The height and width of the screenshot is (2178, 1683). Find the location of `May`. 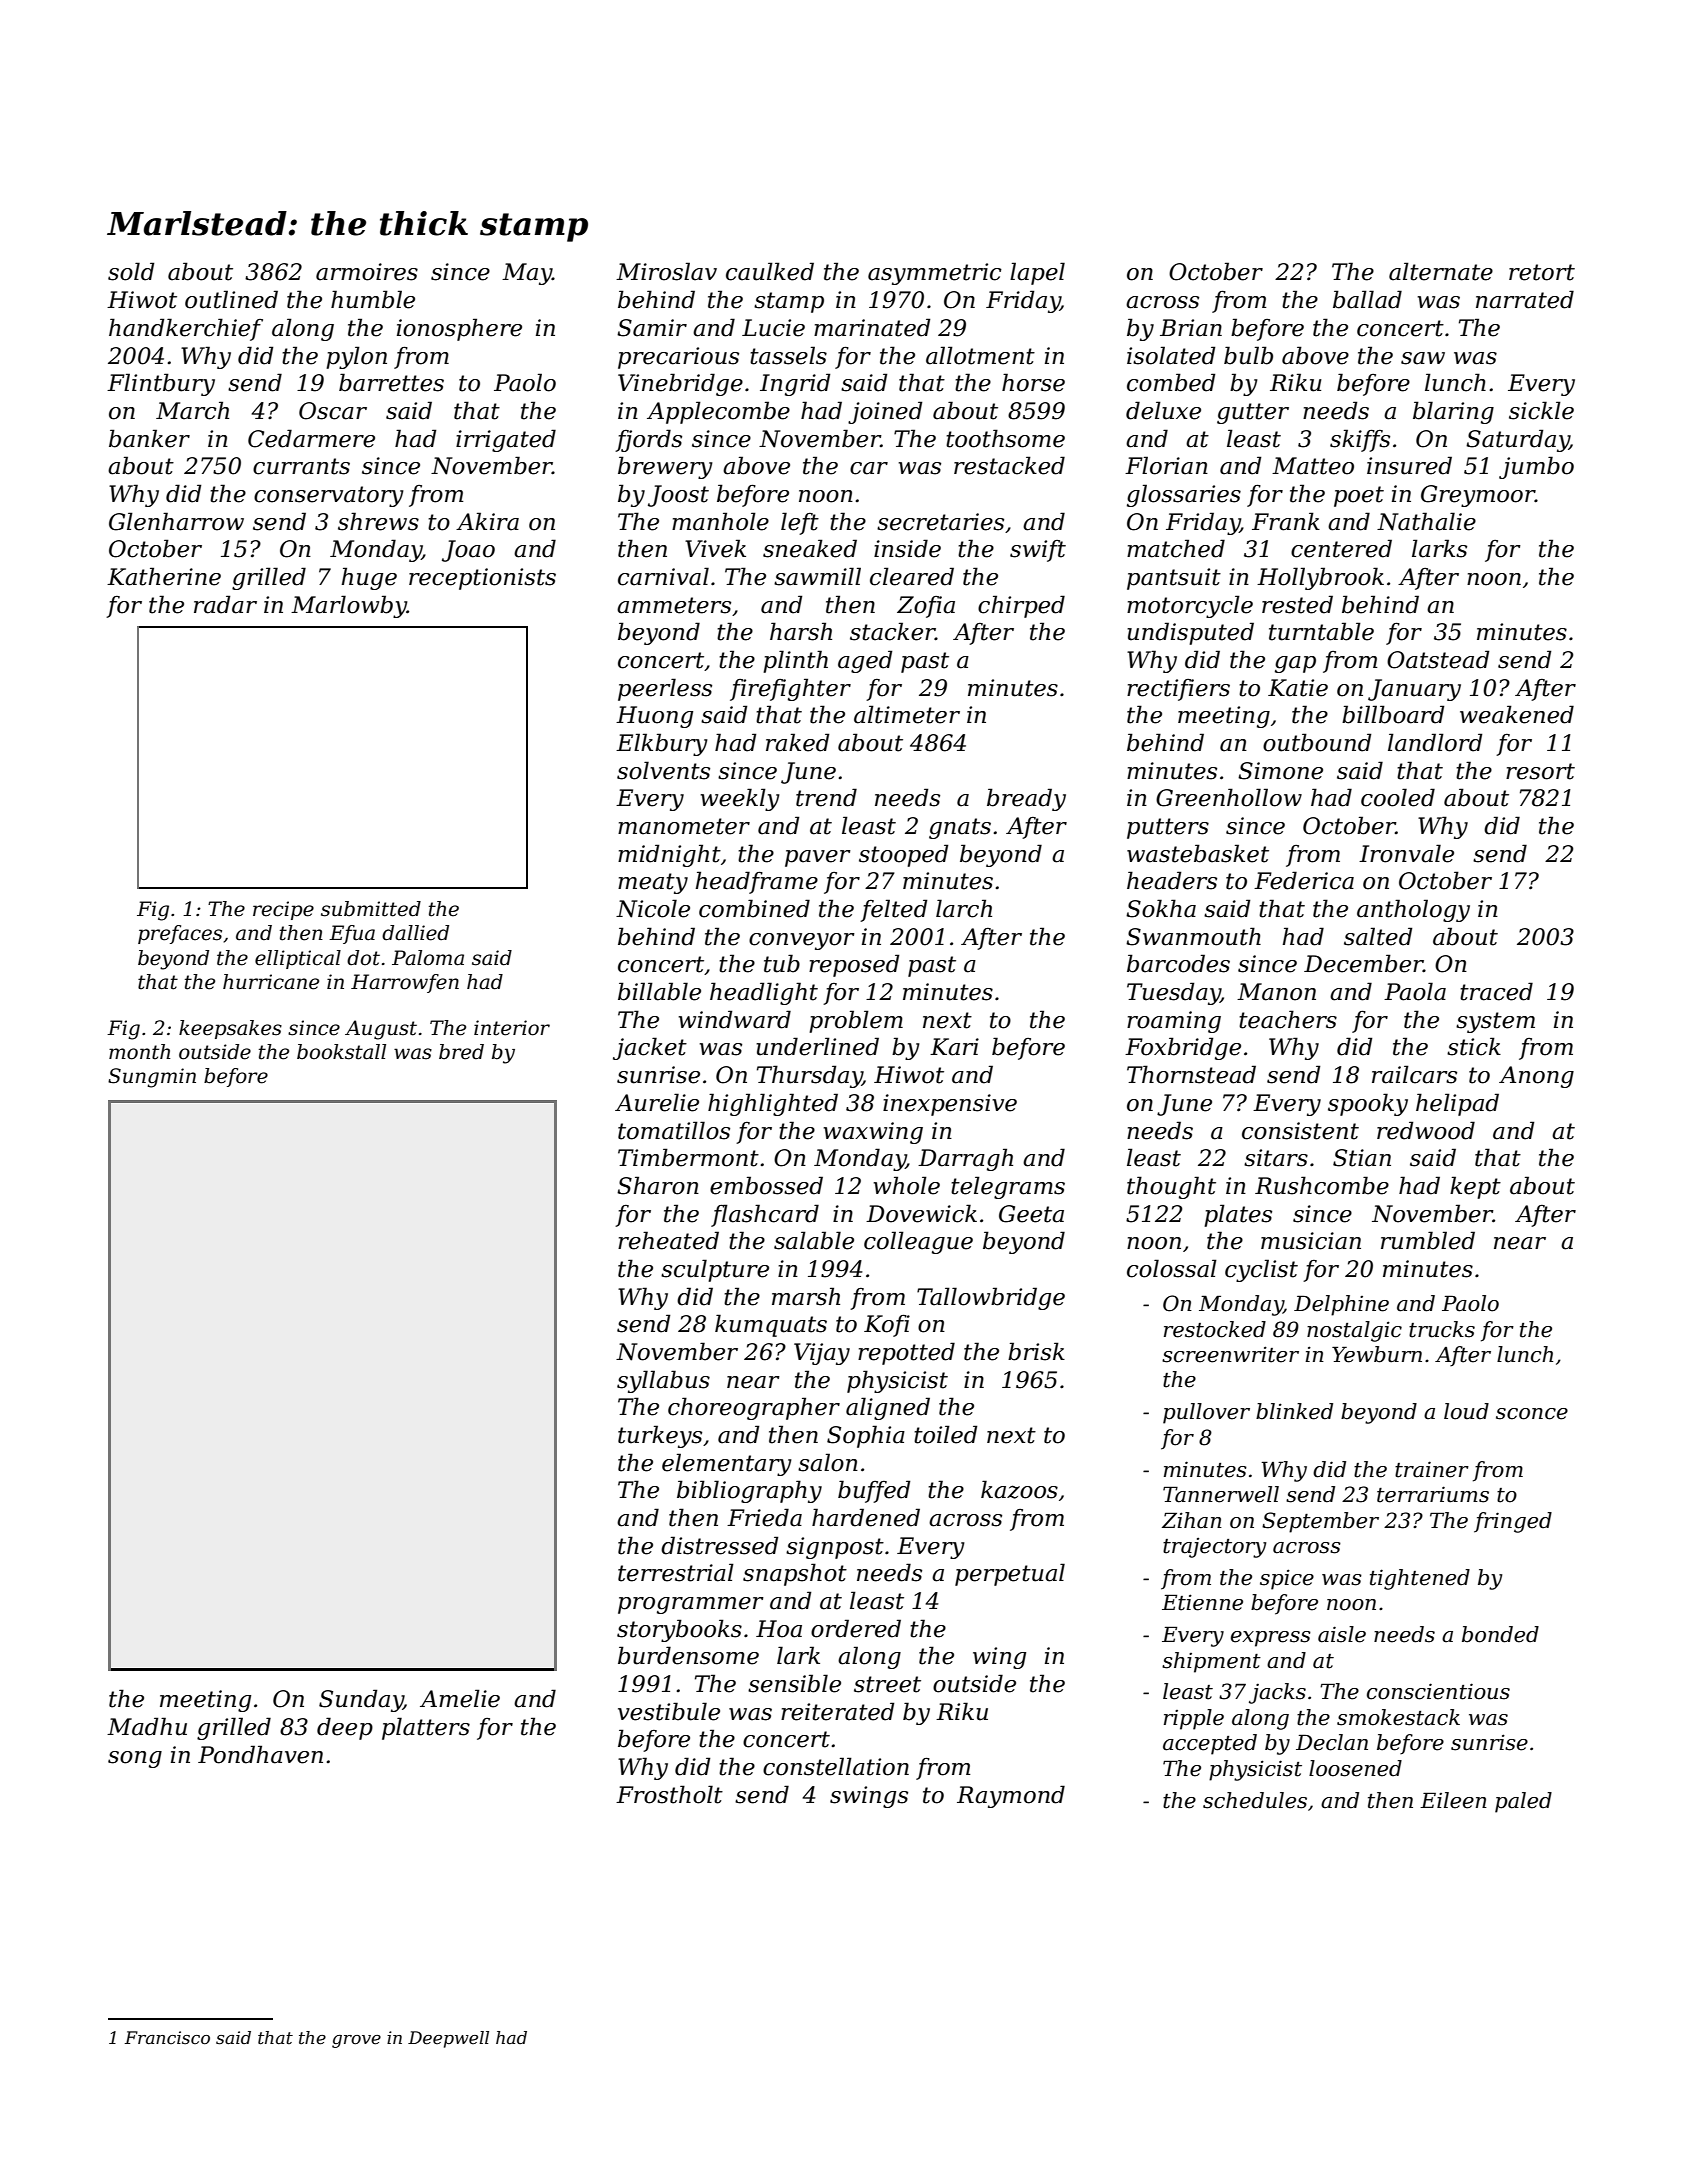

May is located at coordinates (527, 274).
